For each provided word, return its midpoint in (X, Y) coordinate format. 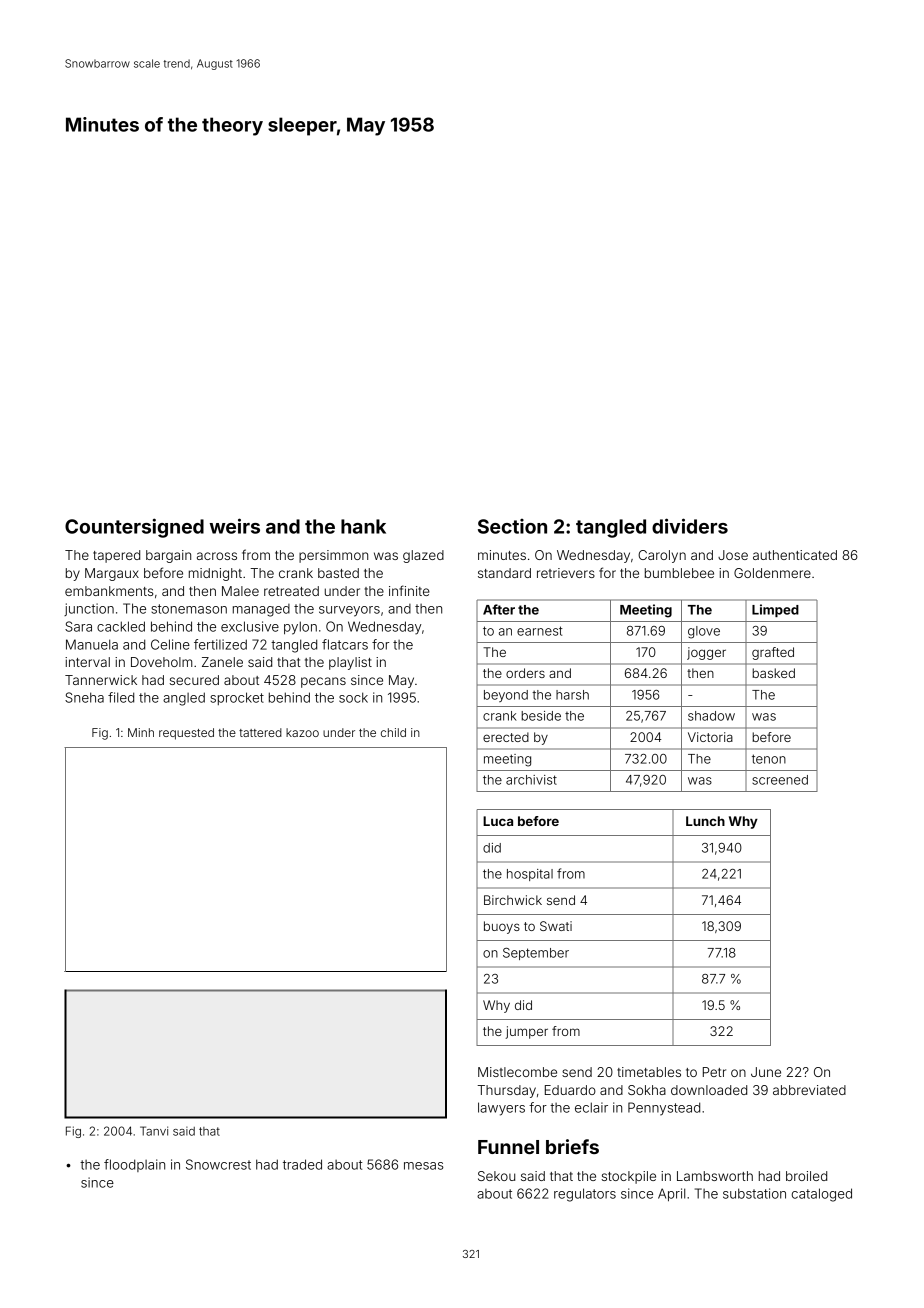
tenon (769, 759)
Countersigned (134, 528)
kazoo (302, 732)
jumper (527, 1032)
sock (353, 697)
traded (302, 1164)
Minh (141, 732)
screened (780, 780)
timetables (649, 1072)
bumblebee (679, 573)
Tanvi (154, 1131)
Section (512, 526)
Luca (498, 821)
